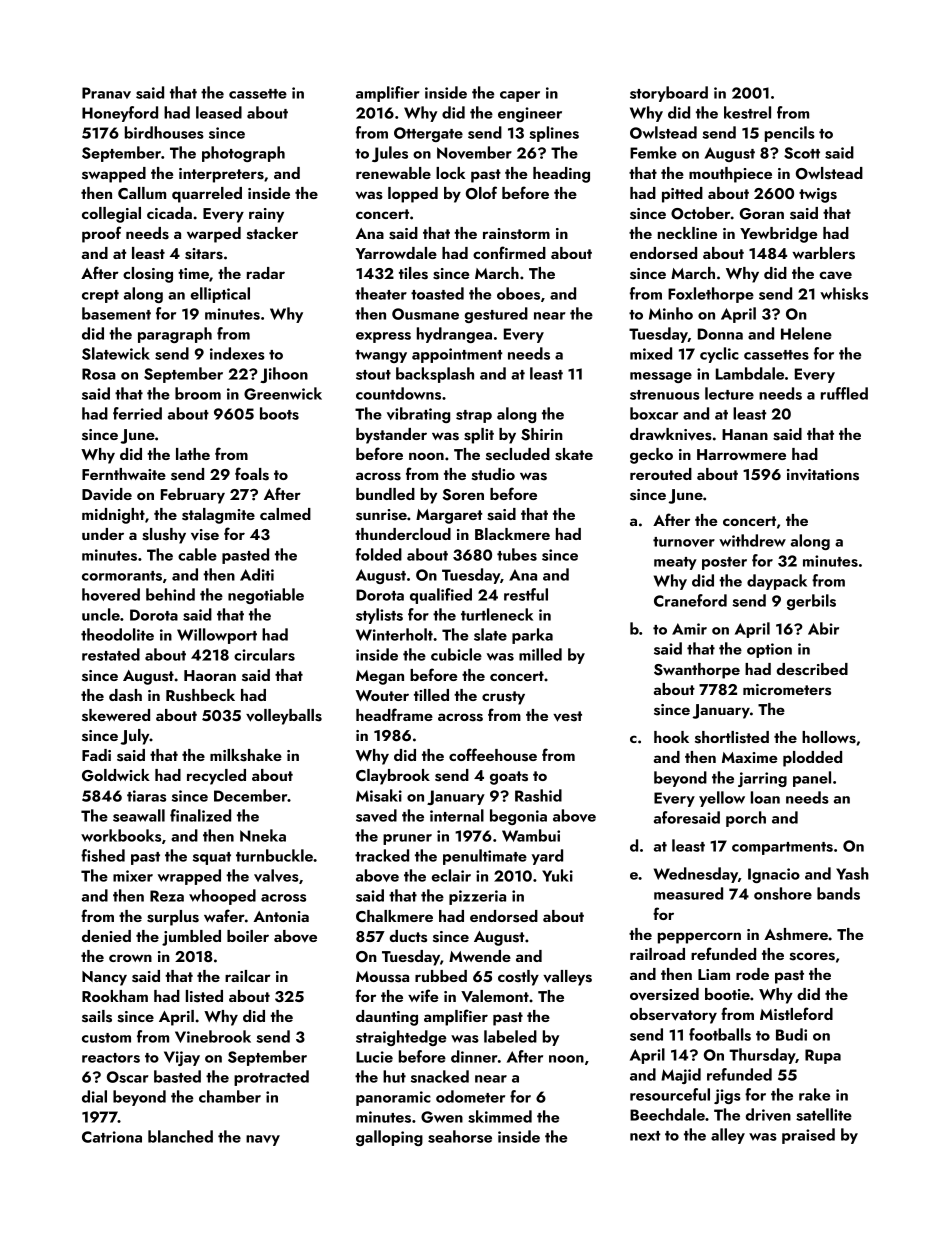 Image resolution: width=952 pixels, height=1233 pixels. What do you see at coordinates (135, 737) in the page?
I see `July` at bounding box center [135, 737].
